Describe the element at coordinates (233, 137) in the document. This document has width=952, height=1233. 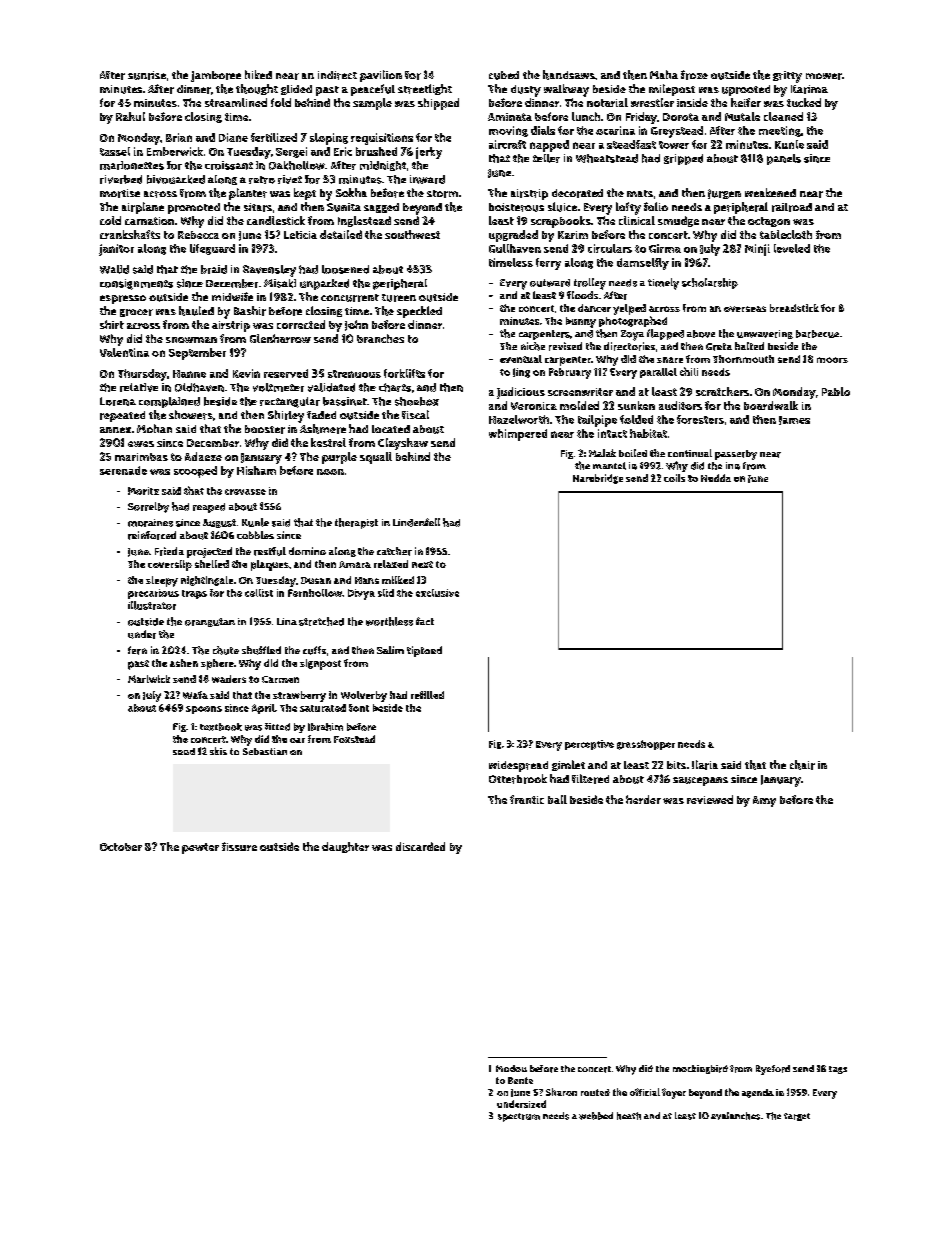
I see `Diane` at that location.
